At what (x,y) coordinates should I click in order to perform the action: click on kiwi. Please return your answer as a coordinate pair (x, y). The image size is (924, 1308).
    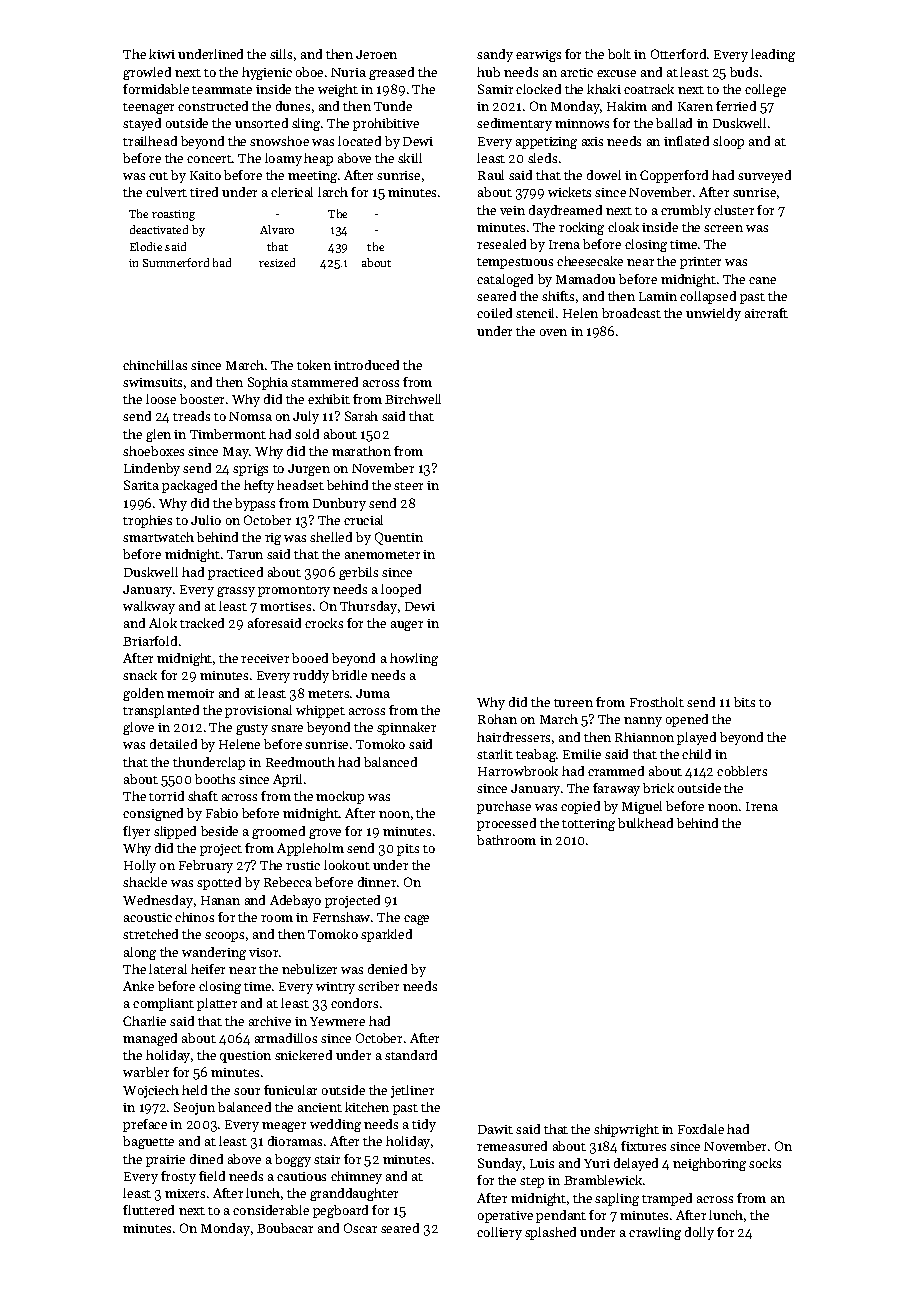
    Looking at the image, I should click on (162, 54).
